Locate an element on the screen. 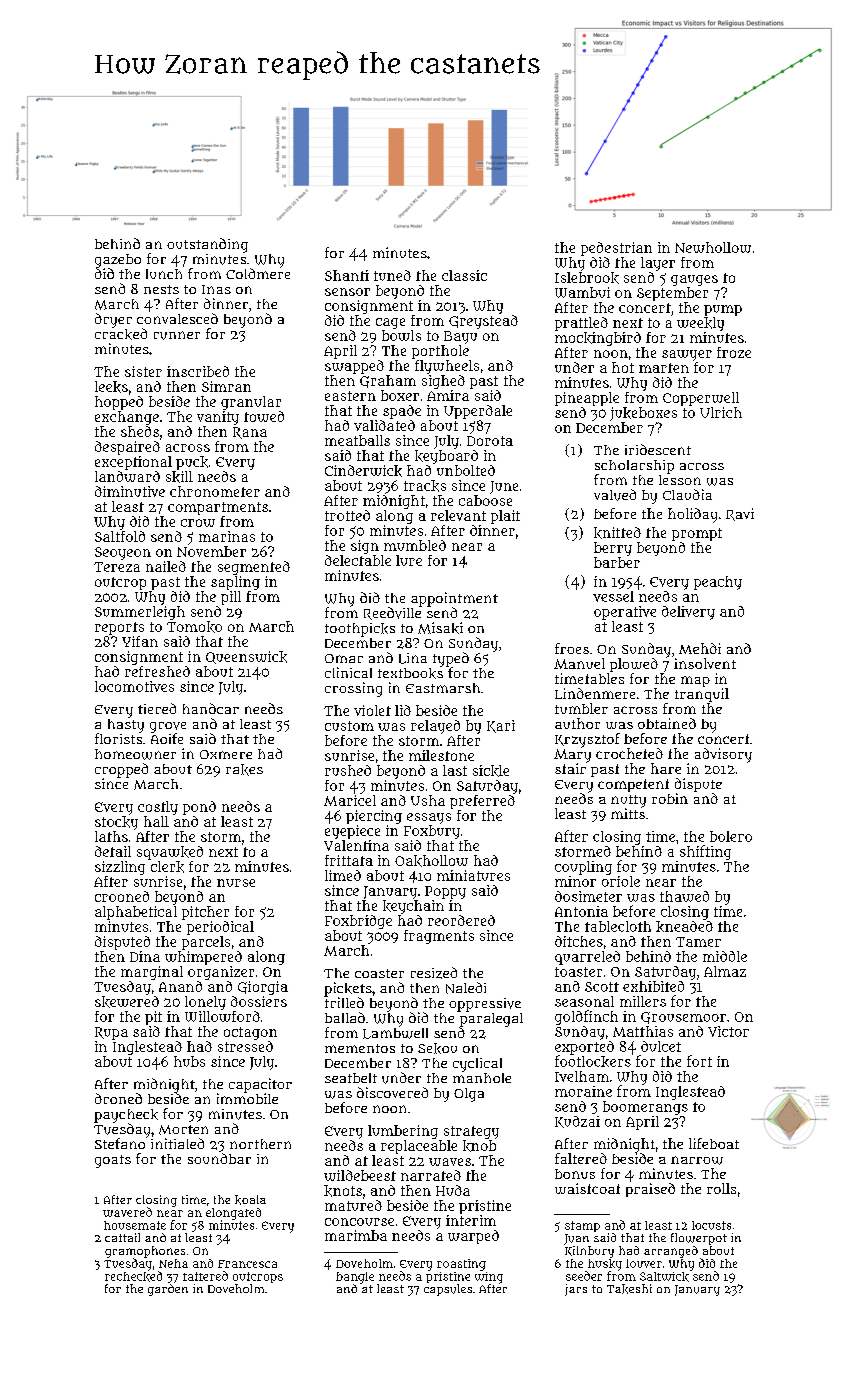 The width and height of the screenshot is (849, 1400). lumbering is located at coordinates (403, 1132).
